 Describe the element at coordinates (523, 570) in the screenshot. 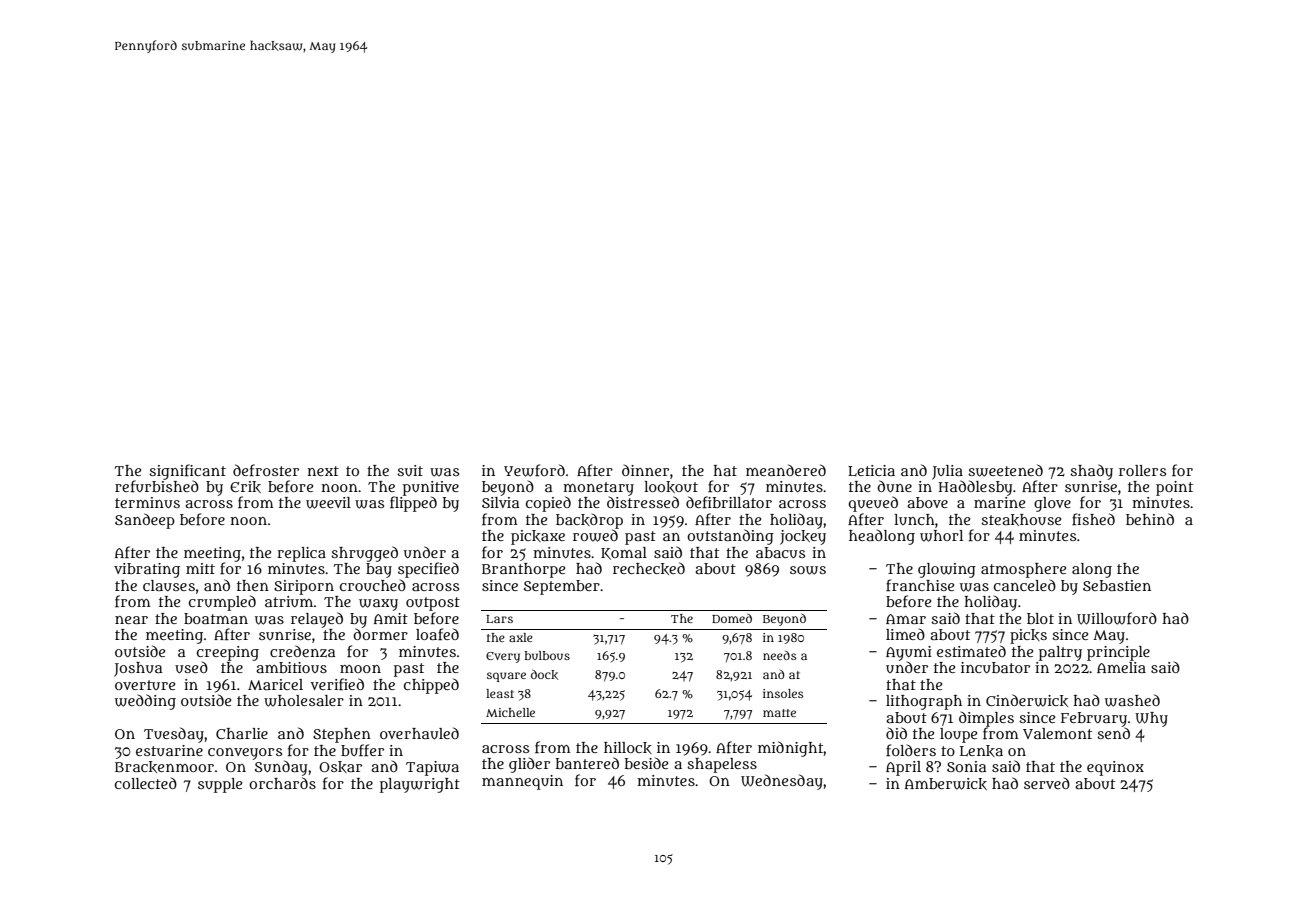

I see `Branthorpe` at that location.
